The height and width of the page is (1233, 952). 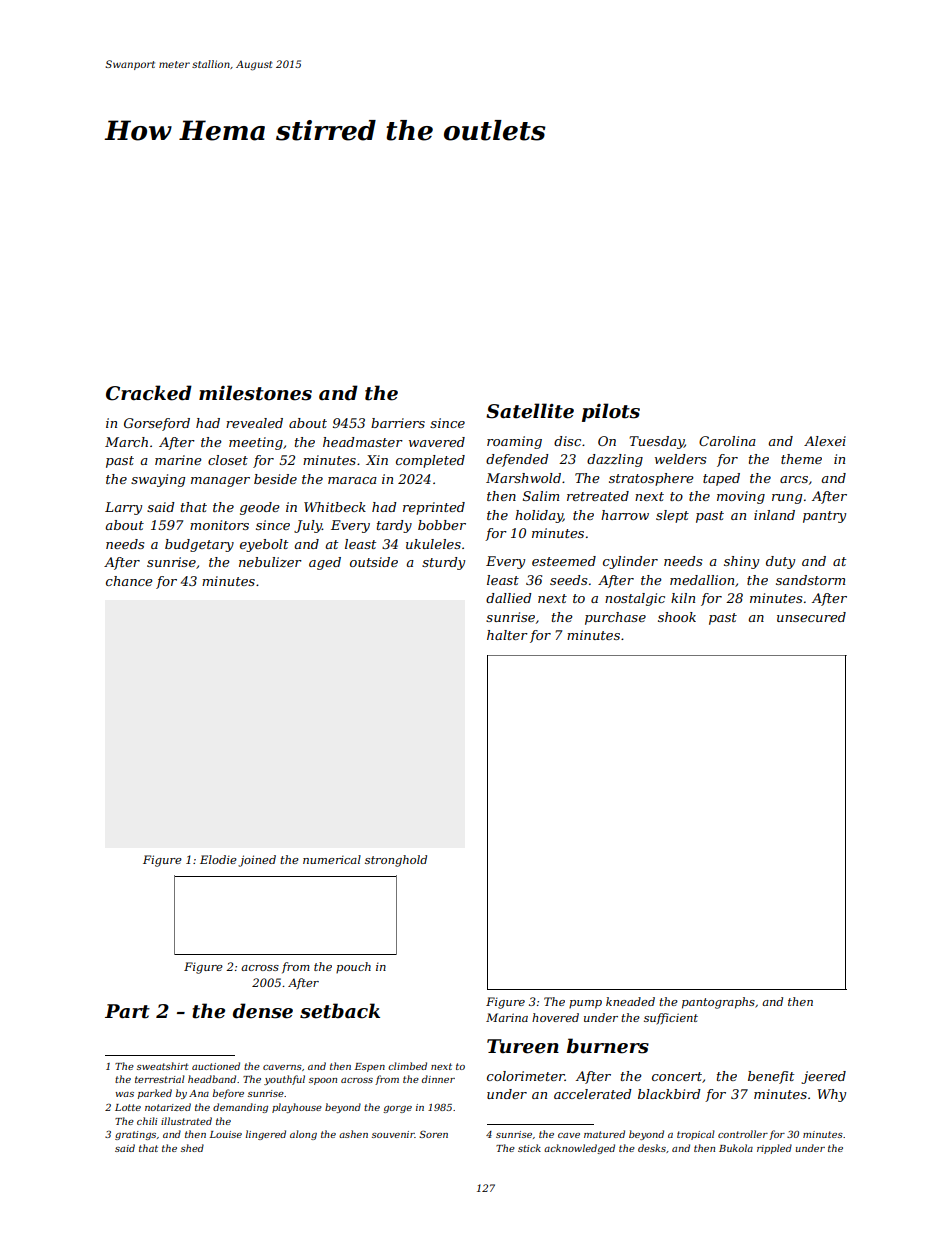 What do you see at coordinates (615, 618) in the page?
I see `purchase` at bounding box center [615, 618].
